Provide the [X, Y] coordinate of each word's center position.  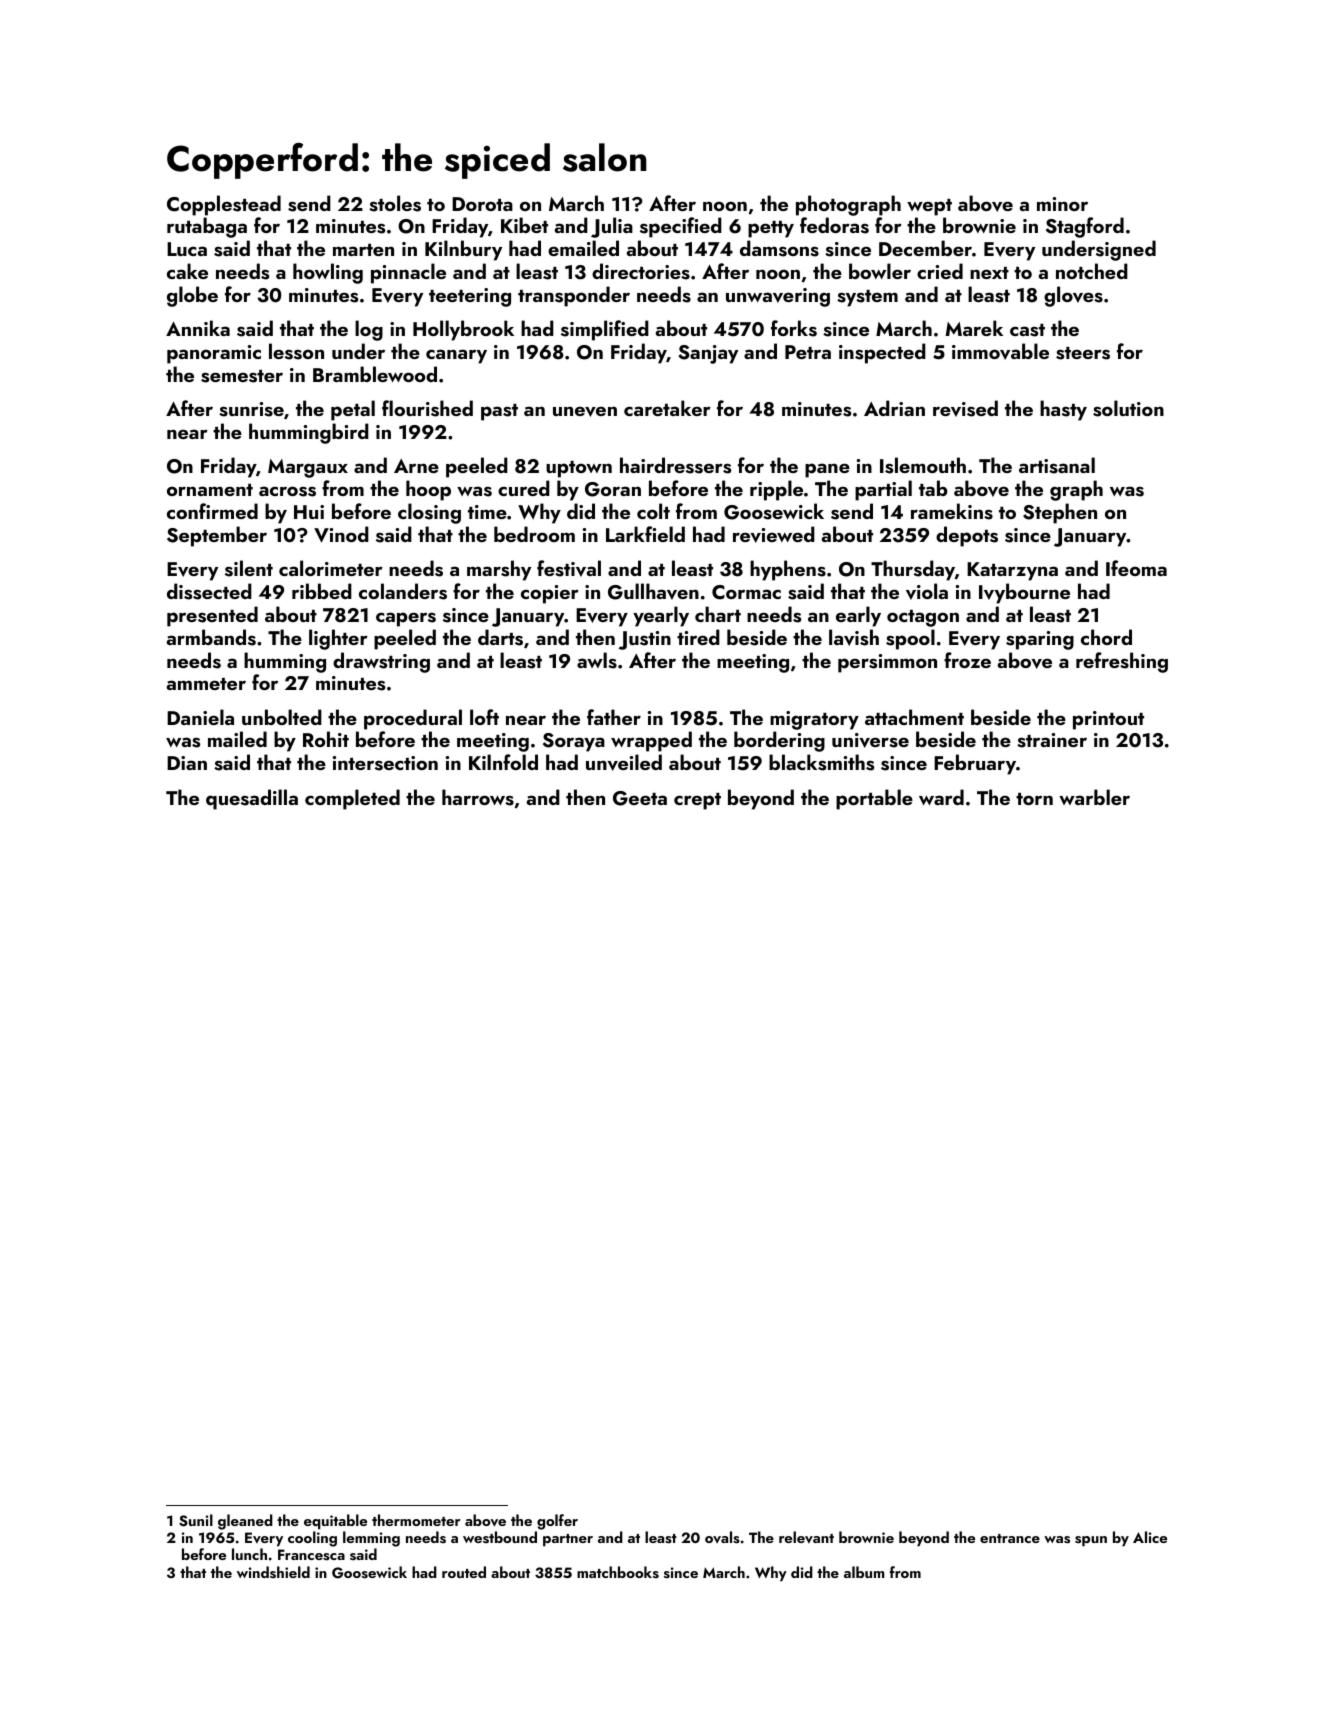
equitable [335, 1522]
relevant [806, 1537]
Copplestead [224, 205]
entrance [1010, 1538]
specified [681, 227]
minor [1062, 204]
